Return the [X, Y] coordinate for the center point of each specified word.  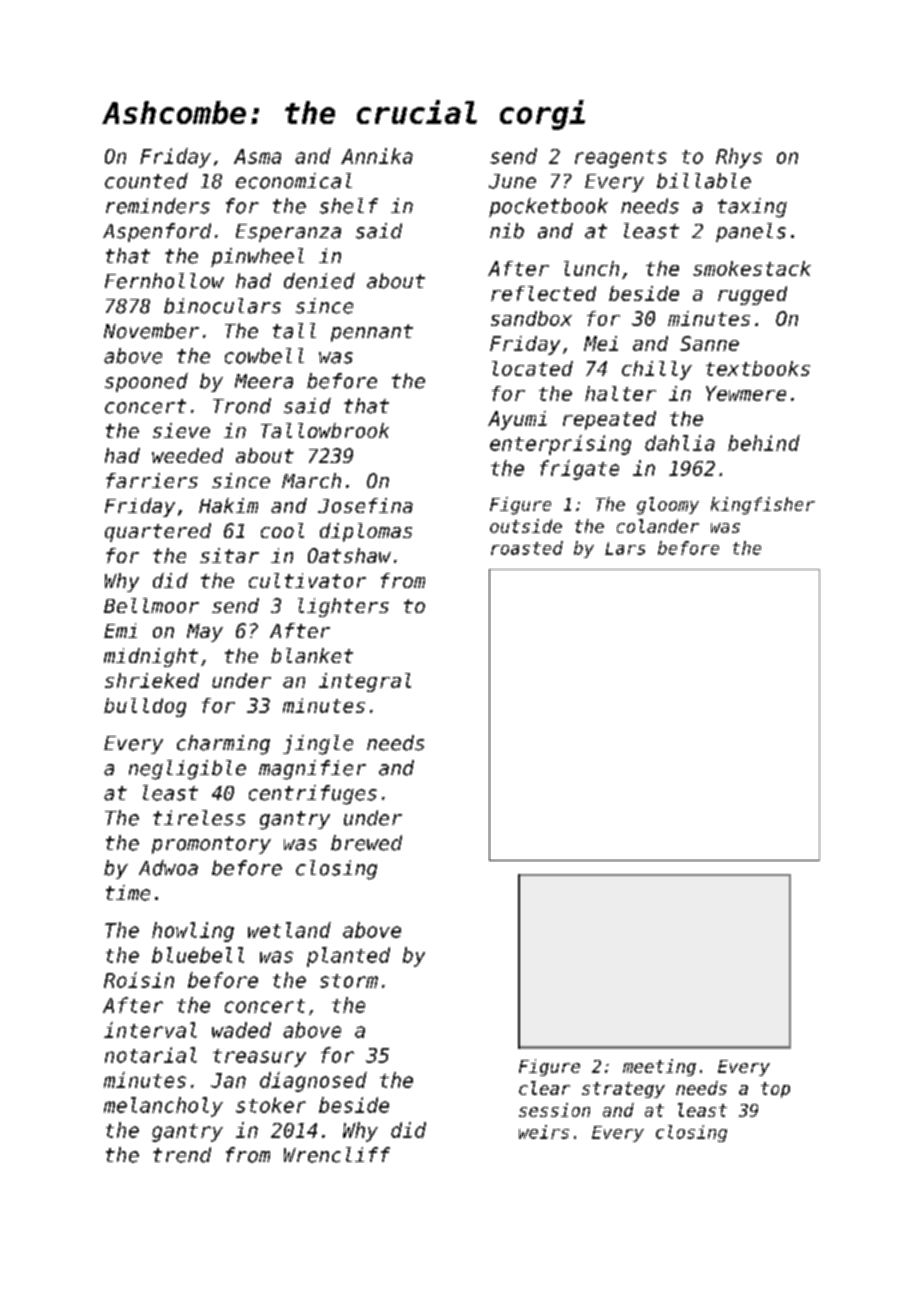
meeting [659, 1067]
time [128, 893]
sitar [229, 555]
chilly [657, 370]
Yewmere [746, 393]
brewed [366, 843]
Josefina [365, 505]
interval [150, 1030]
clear [544, 1088]
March [311, 480]
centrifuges [313, 795]
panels [751, 232]
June [512, 181]
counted [146, 181]
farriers [152, 480]
